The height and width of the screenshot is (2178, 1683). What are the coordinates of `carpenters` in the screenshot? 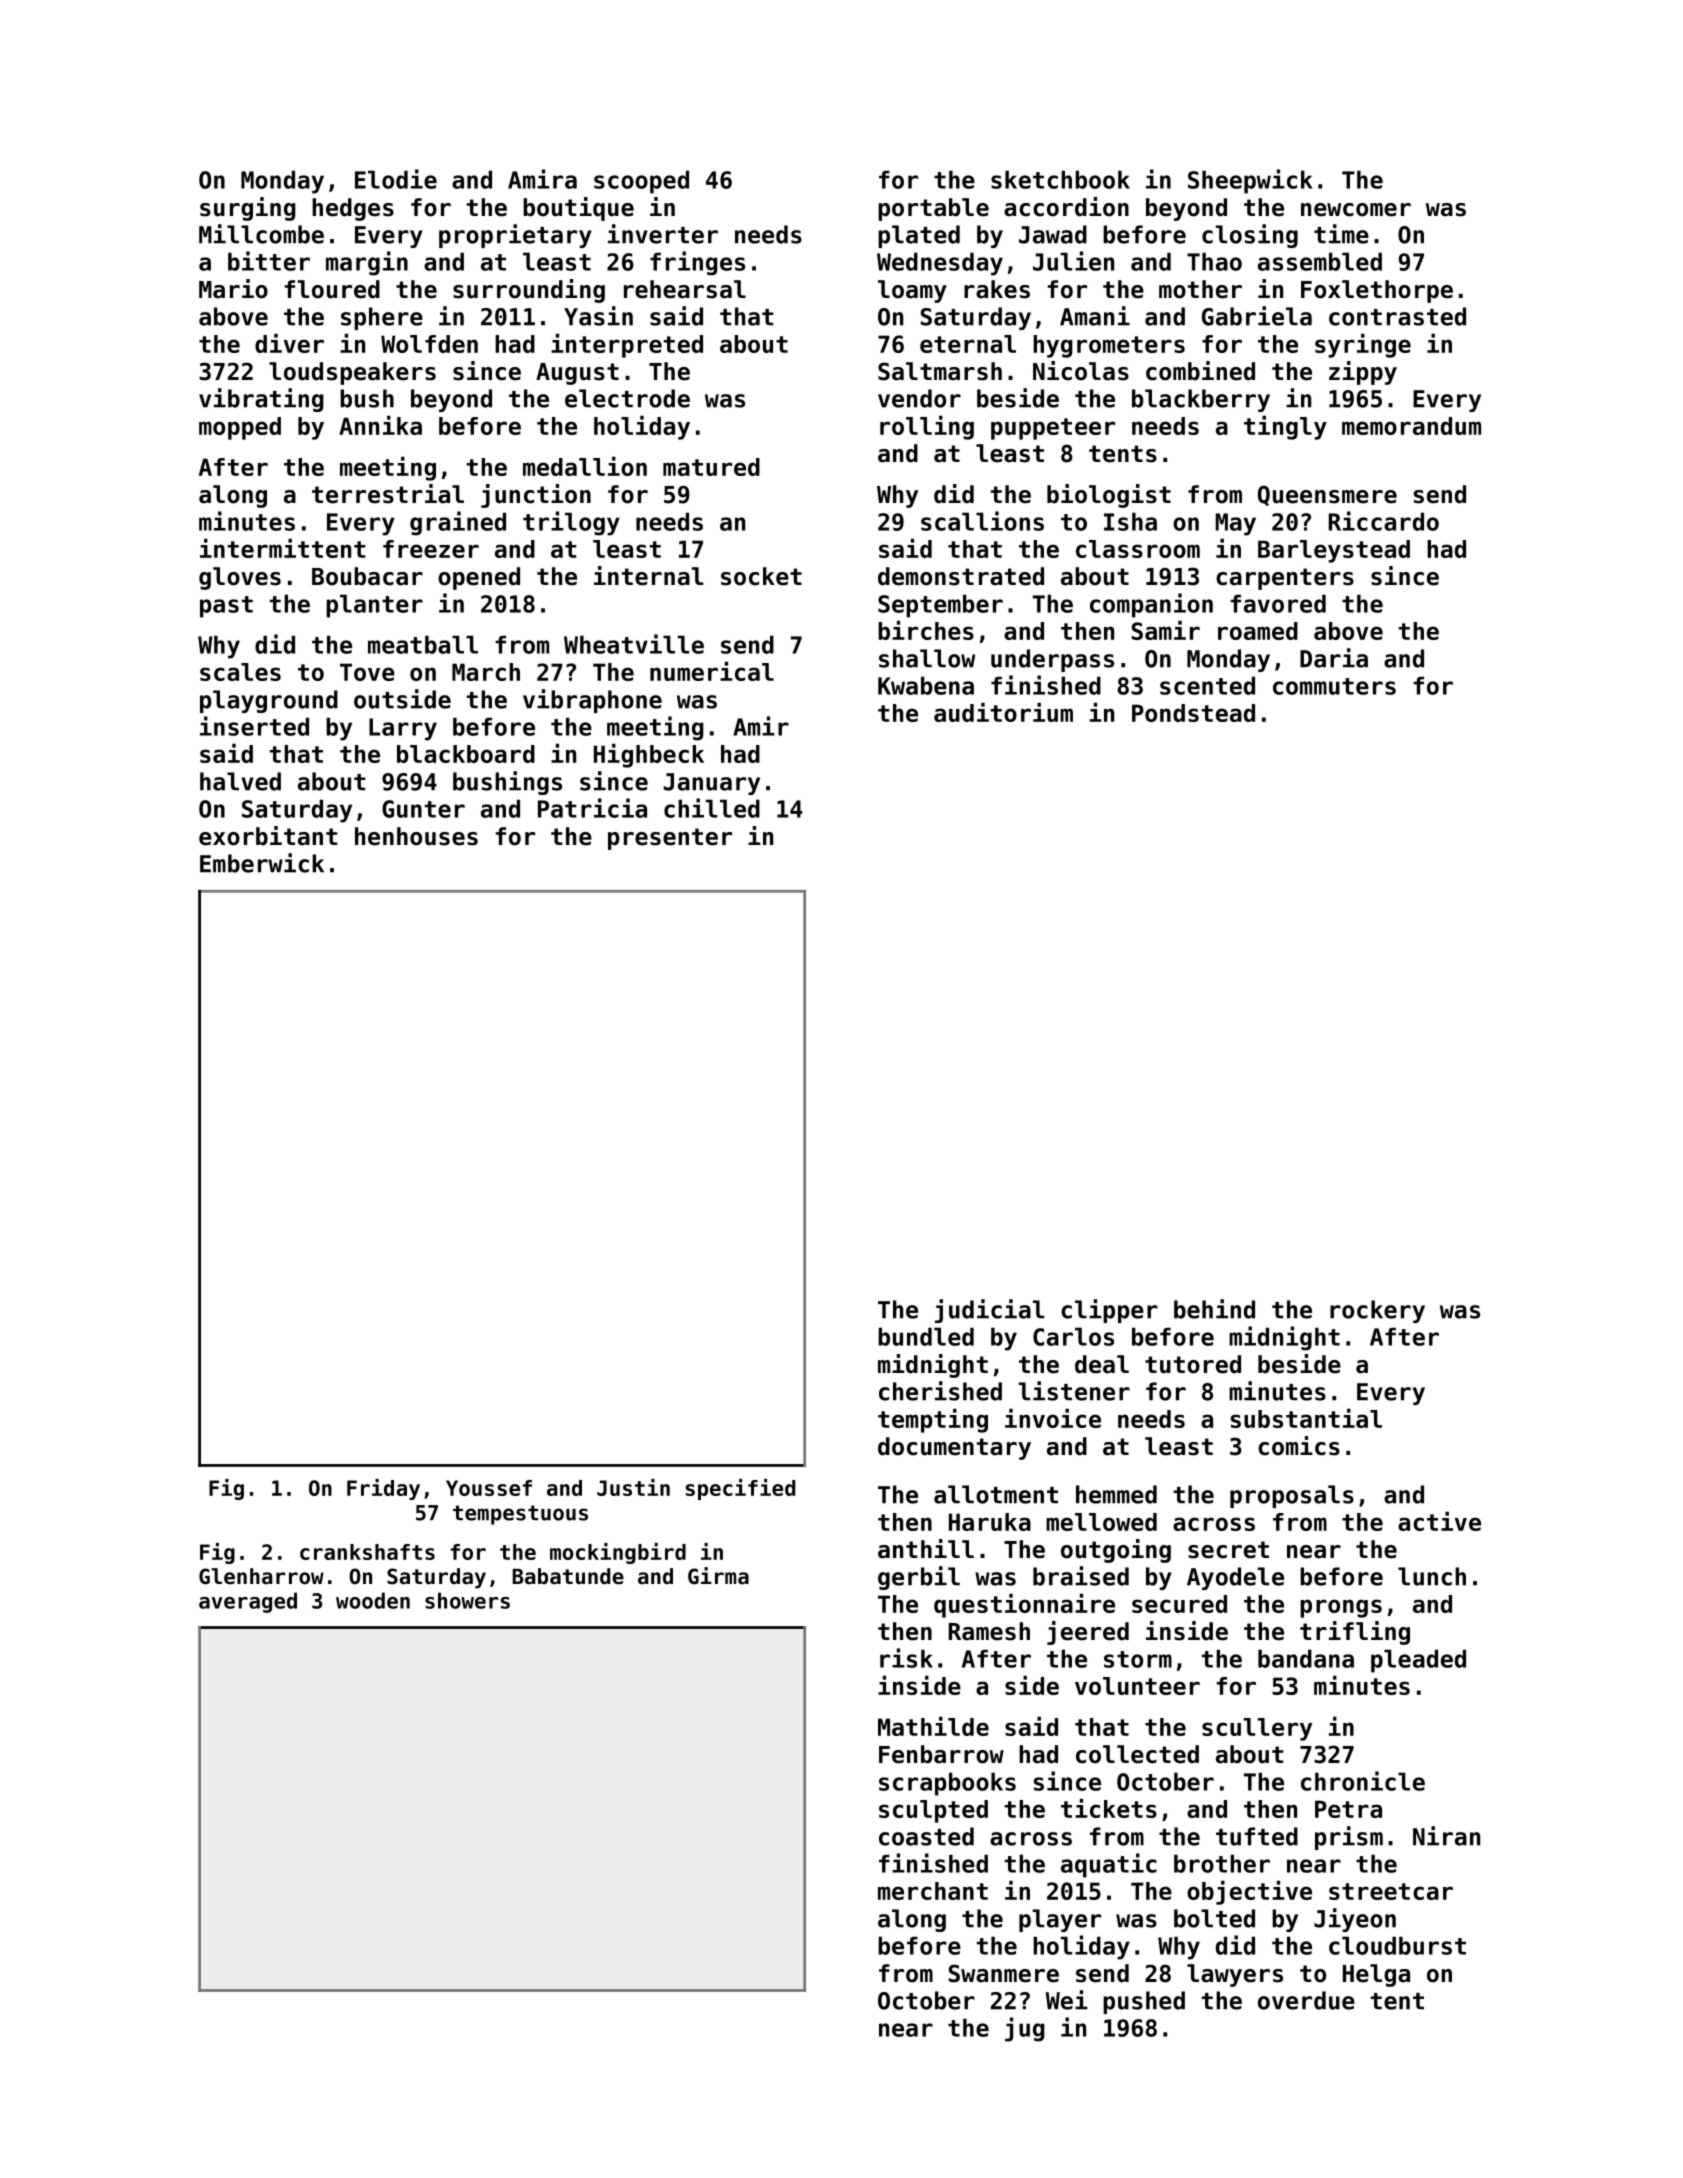 It's located at (1285, 579).
